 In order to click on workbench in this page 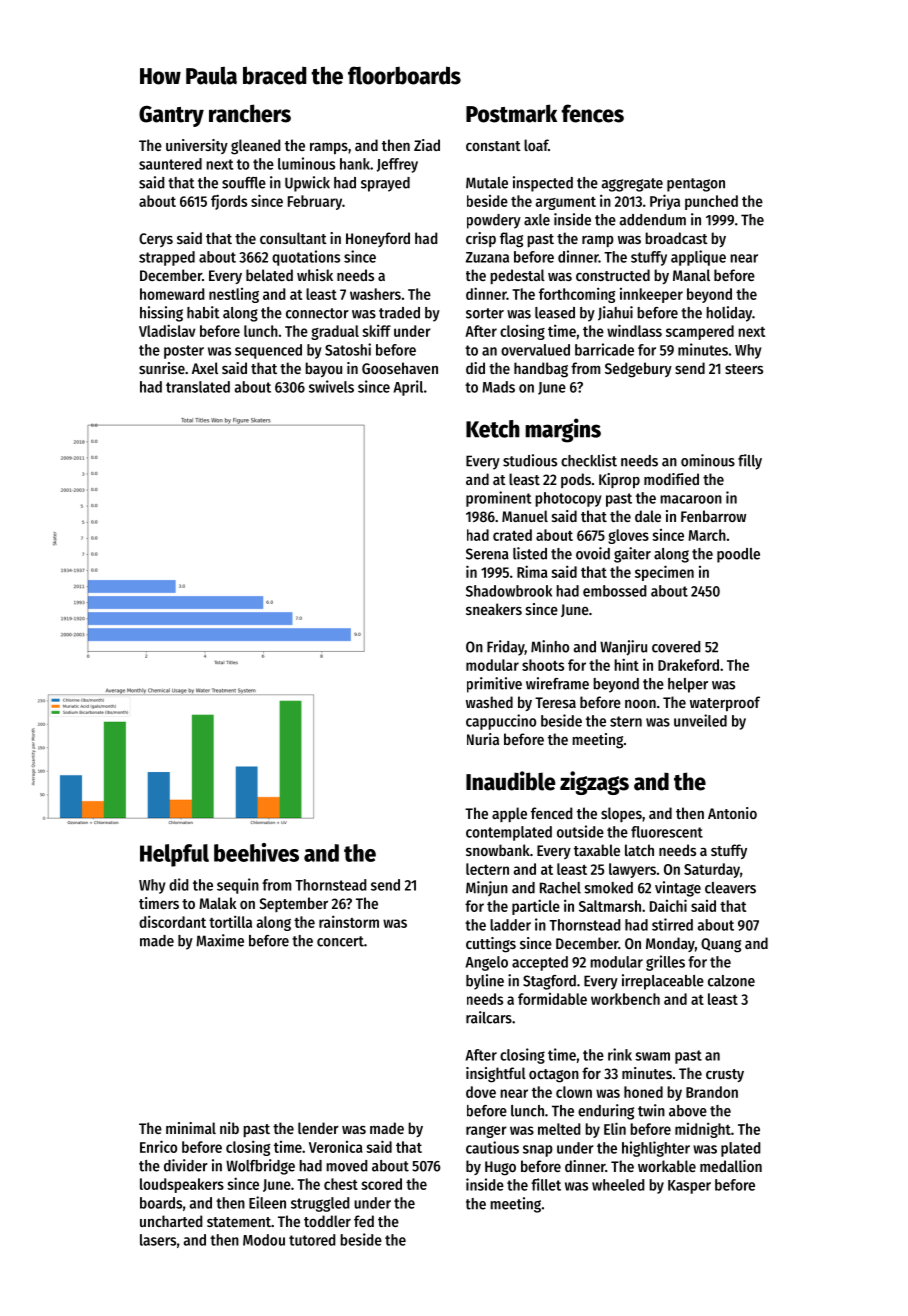, I will do `click(625, 999)`.
